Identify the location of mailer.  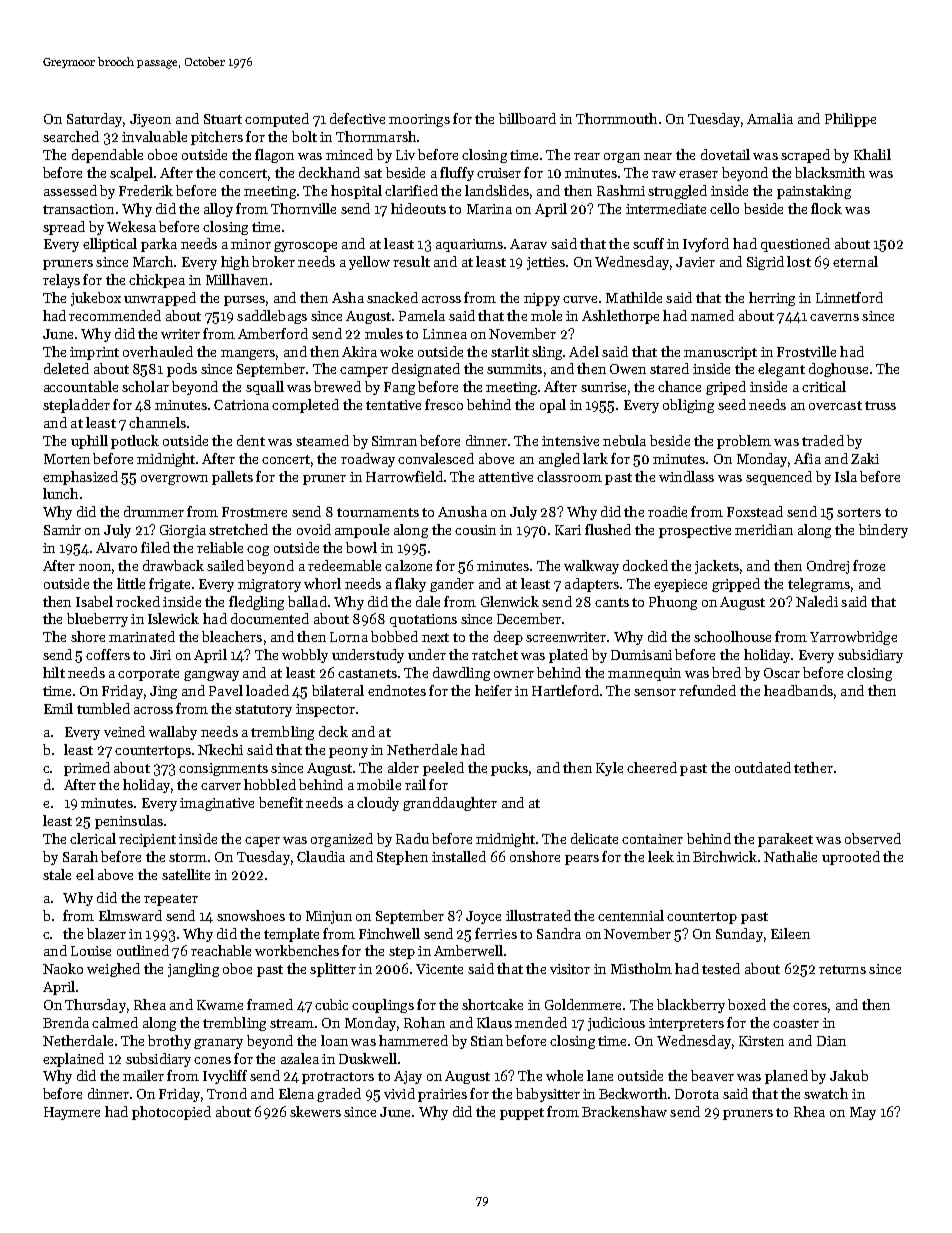
(143, 1075).
